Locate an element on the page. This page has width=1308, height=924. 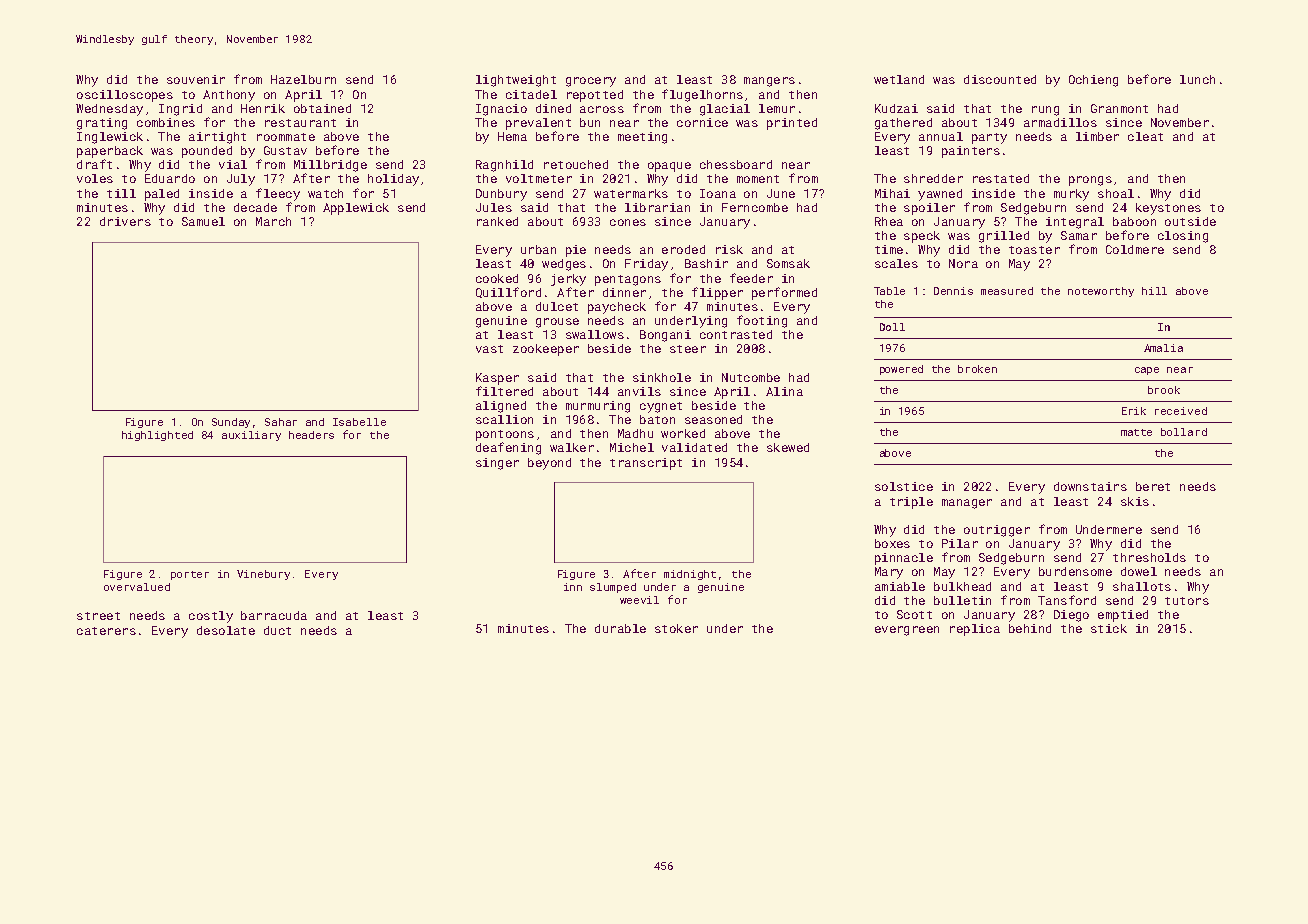
watch is located at coordinates (325, 193).
